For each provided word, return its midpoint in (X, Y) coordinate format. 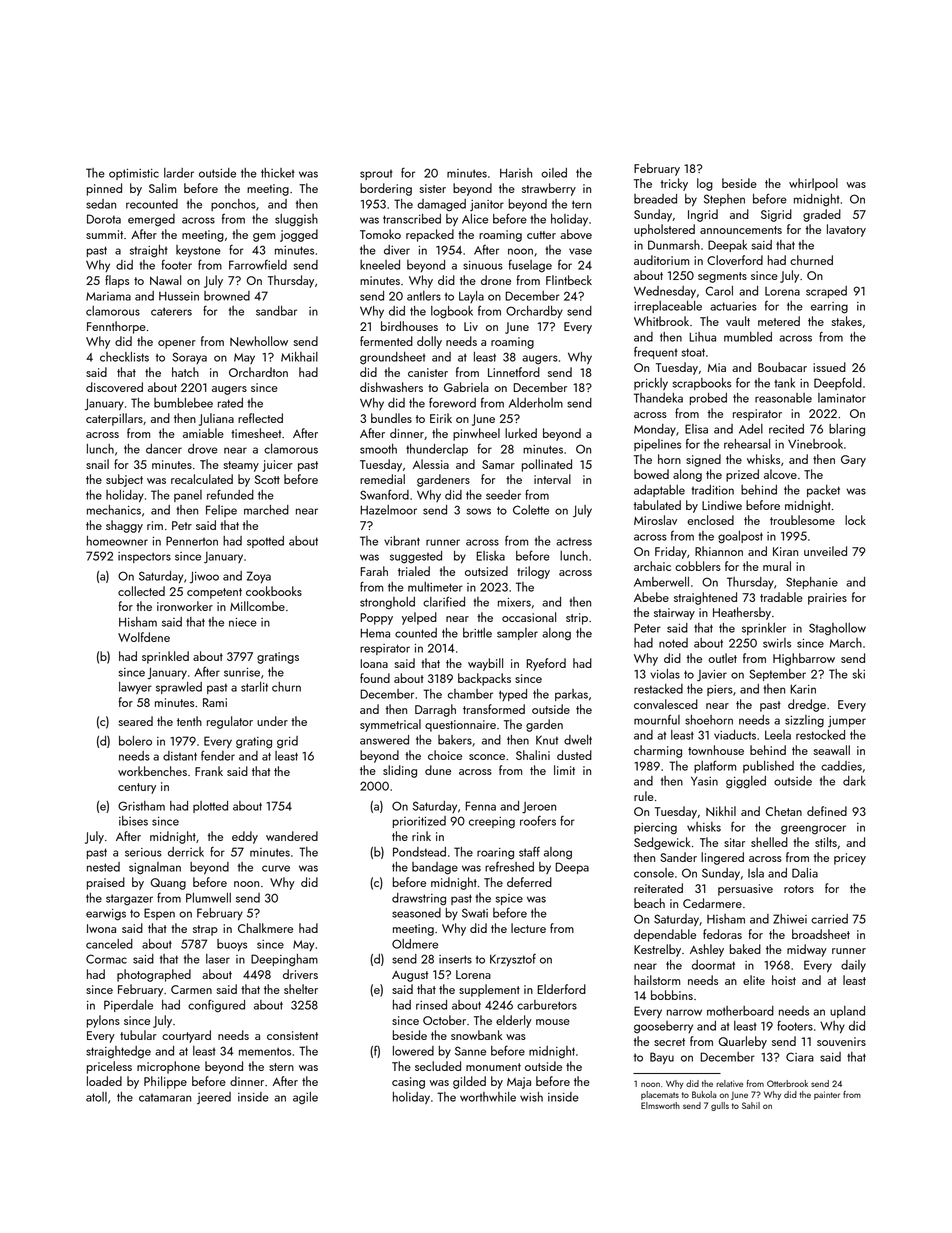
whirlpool (813, 184)
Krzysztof (513, 960)
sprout (376, 175)
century (137, 788)
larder (179, 173)
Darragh (435, 710)
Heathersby (742, 613)
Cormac (106, 959)
